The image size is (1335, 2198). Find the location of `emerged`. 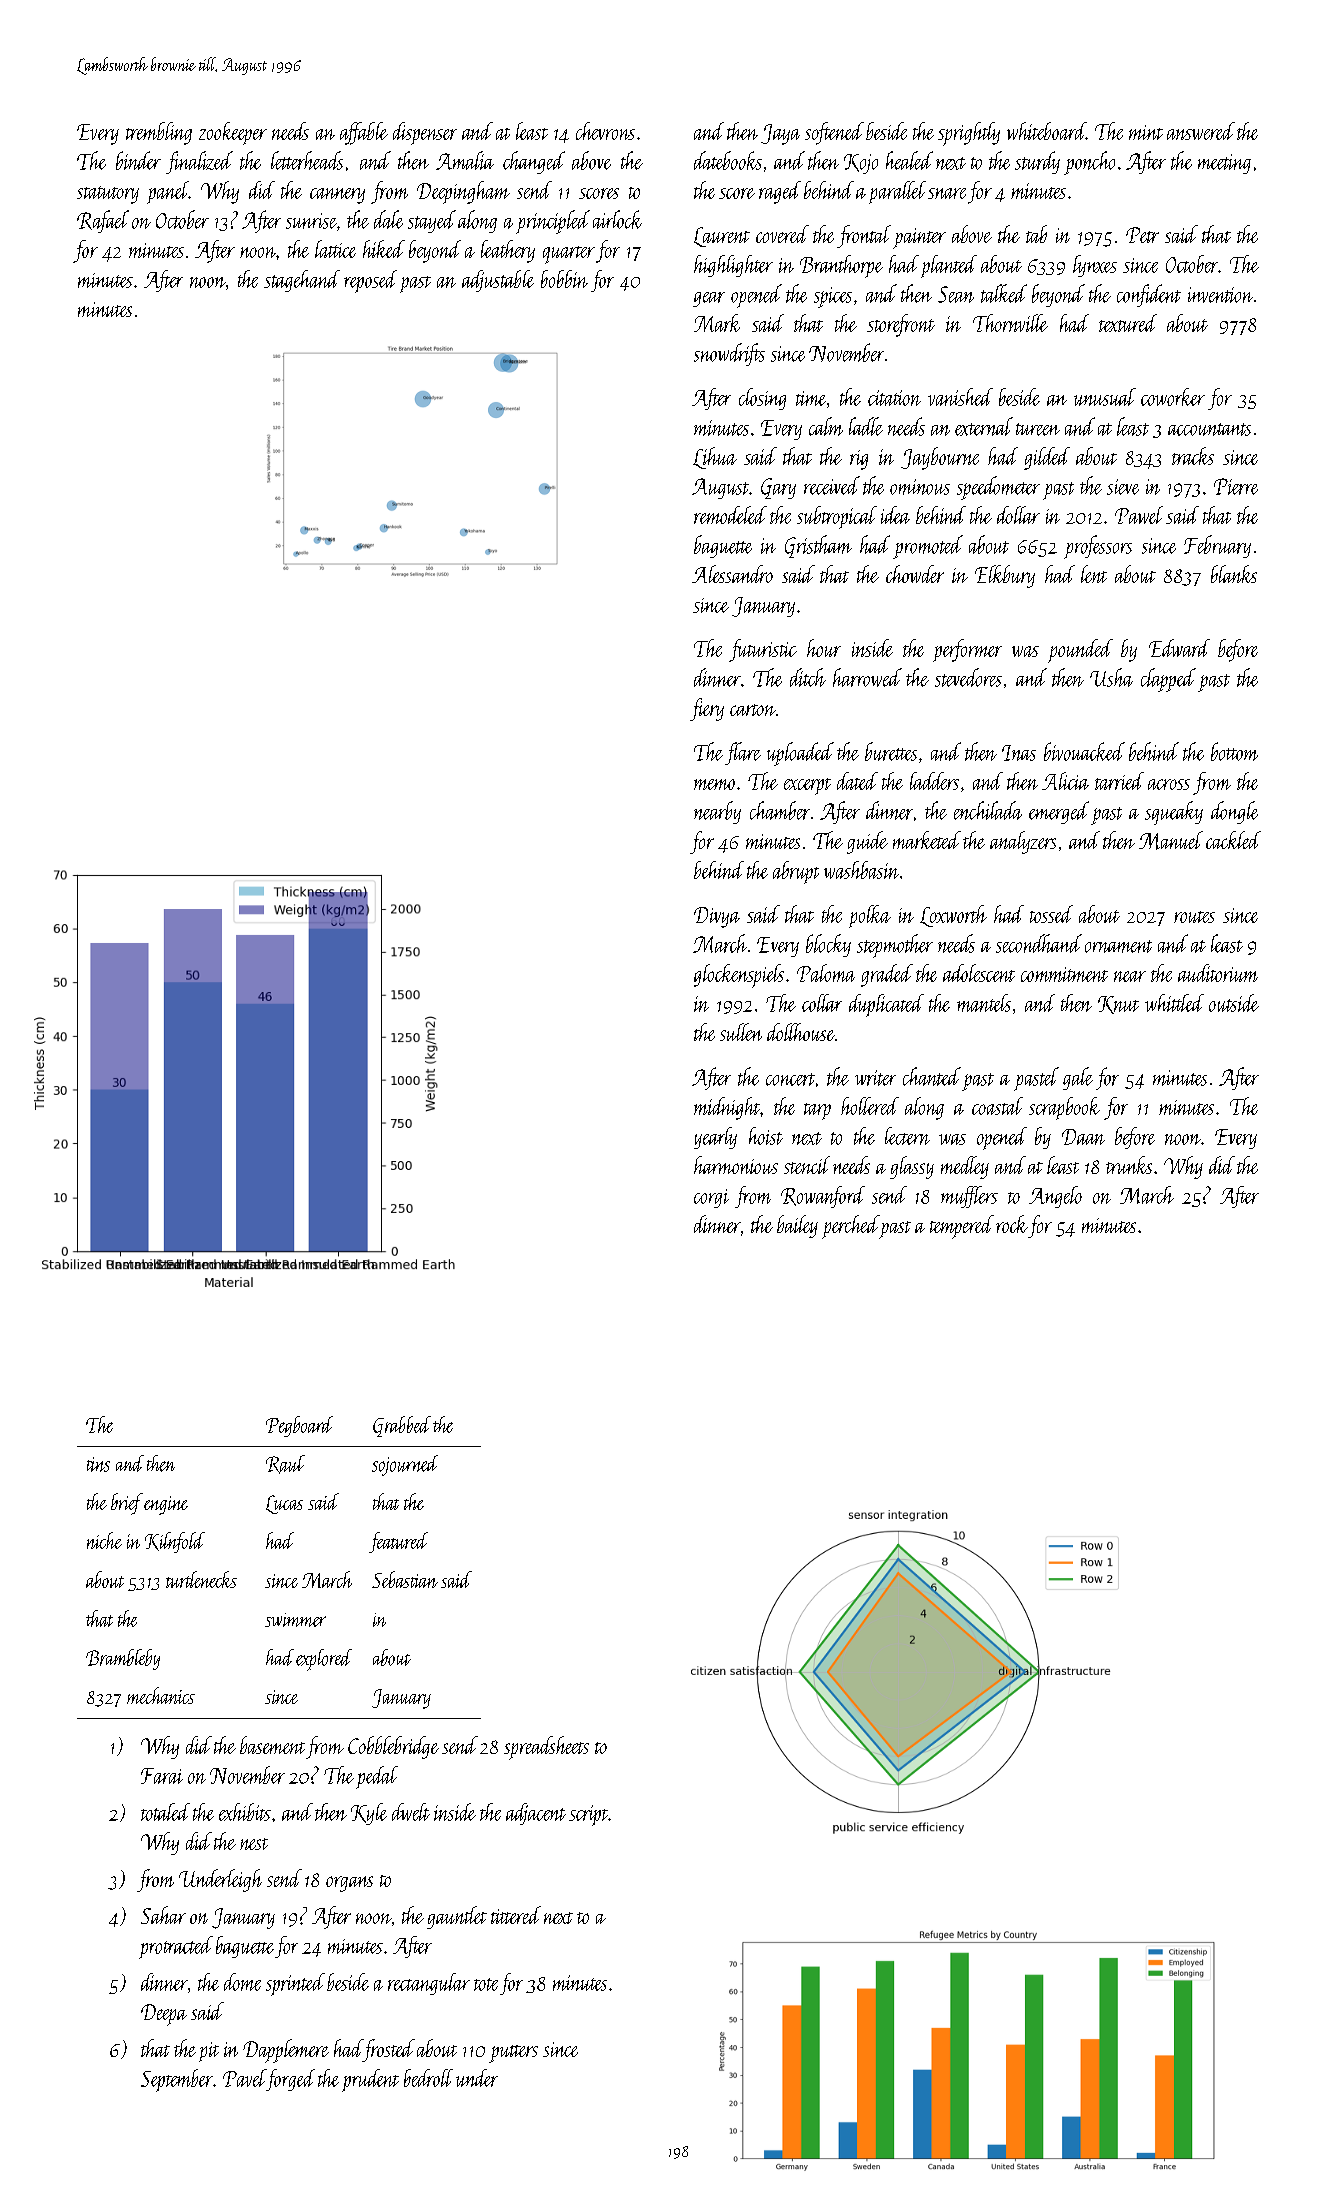

emerged is located at coordinates (1059, 812).
